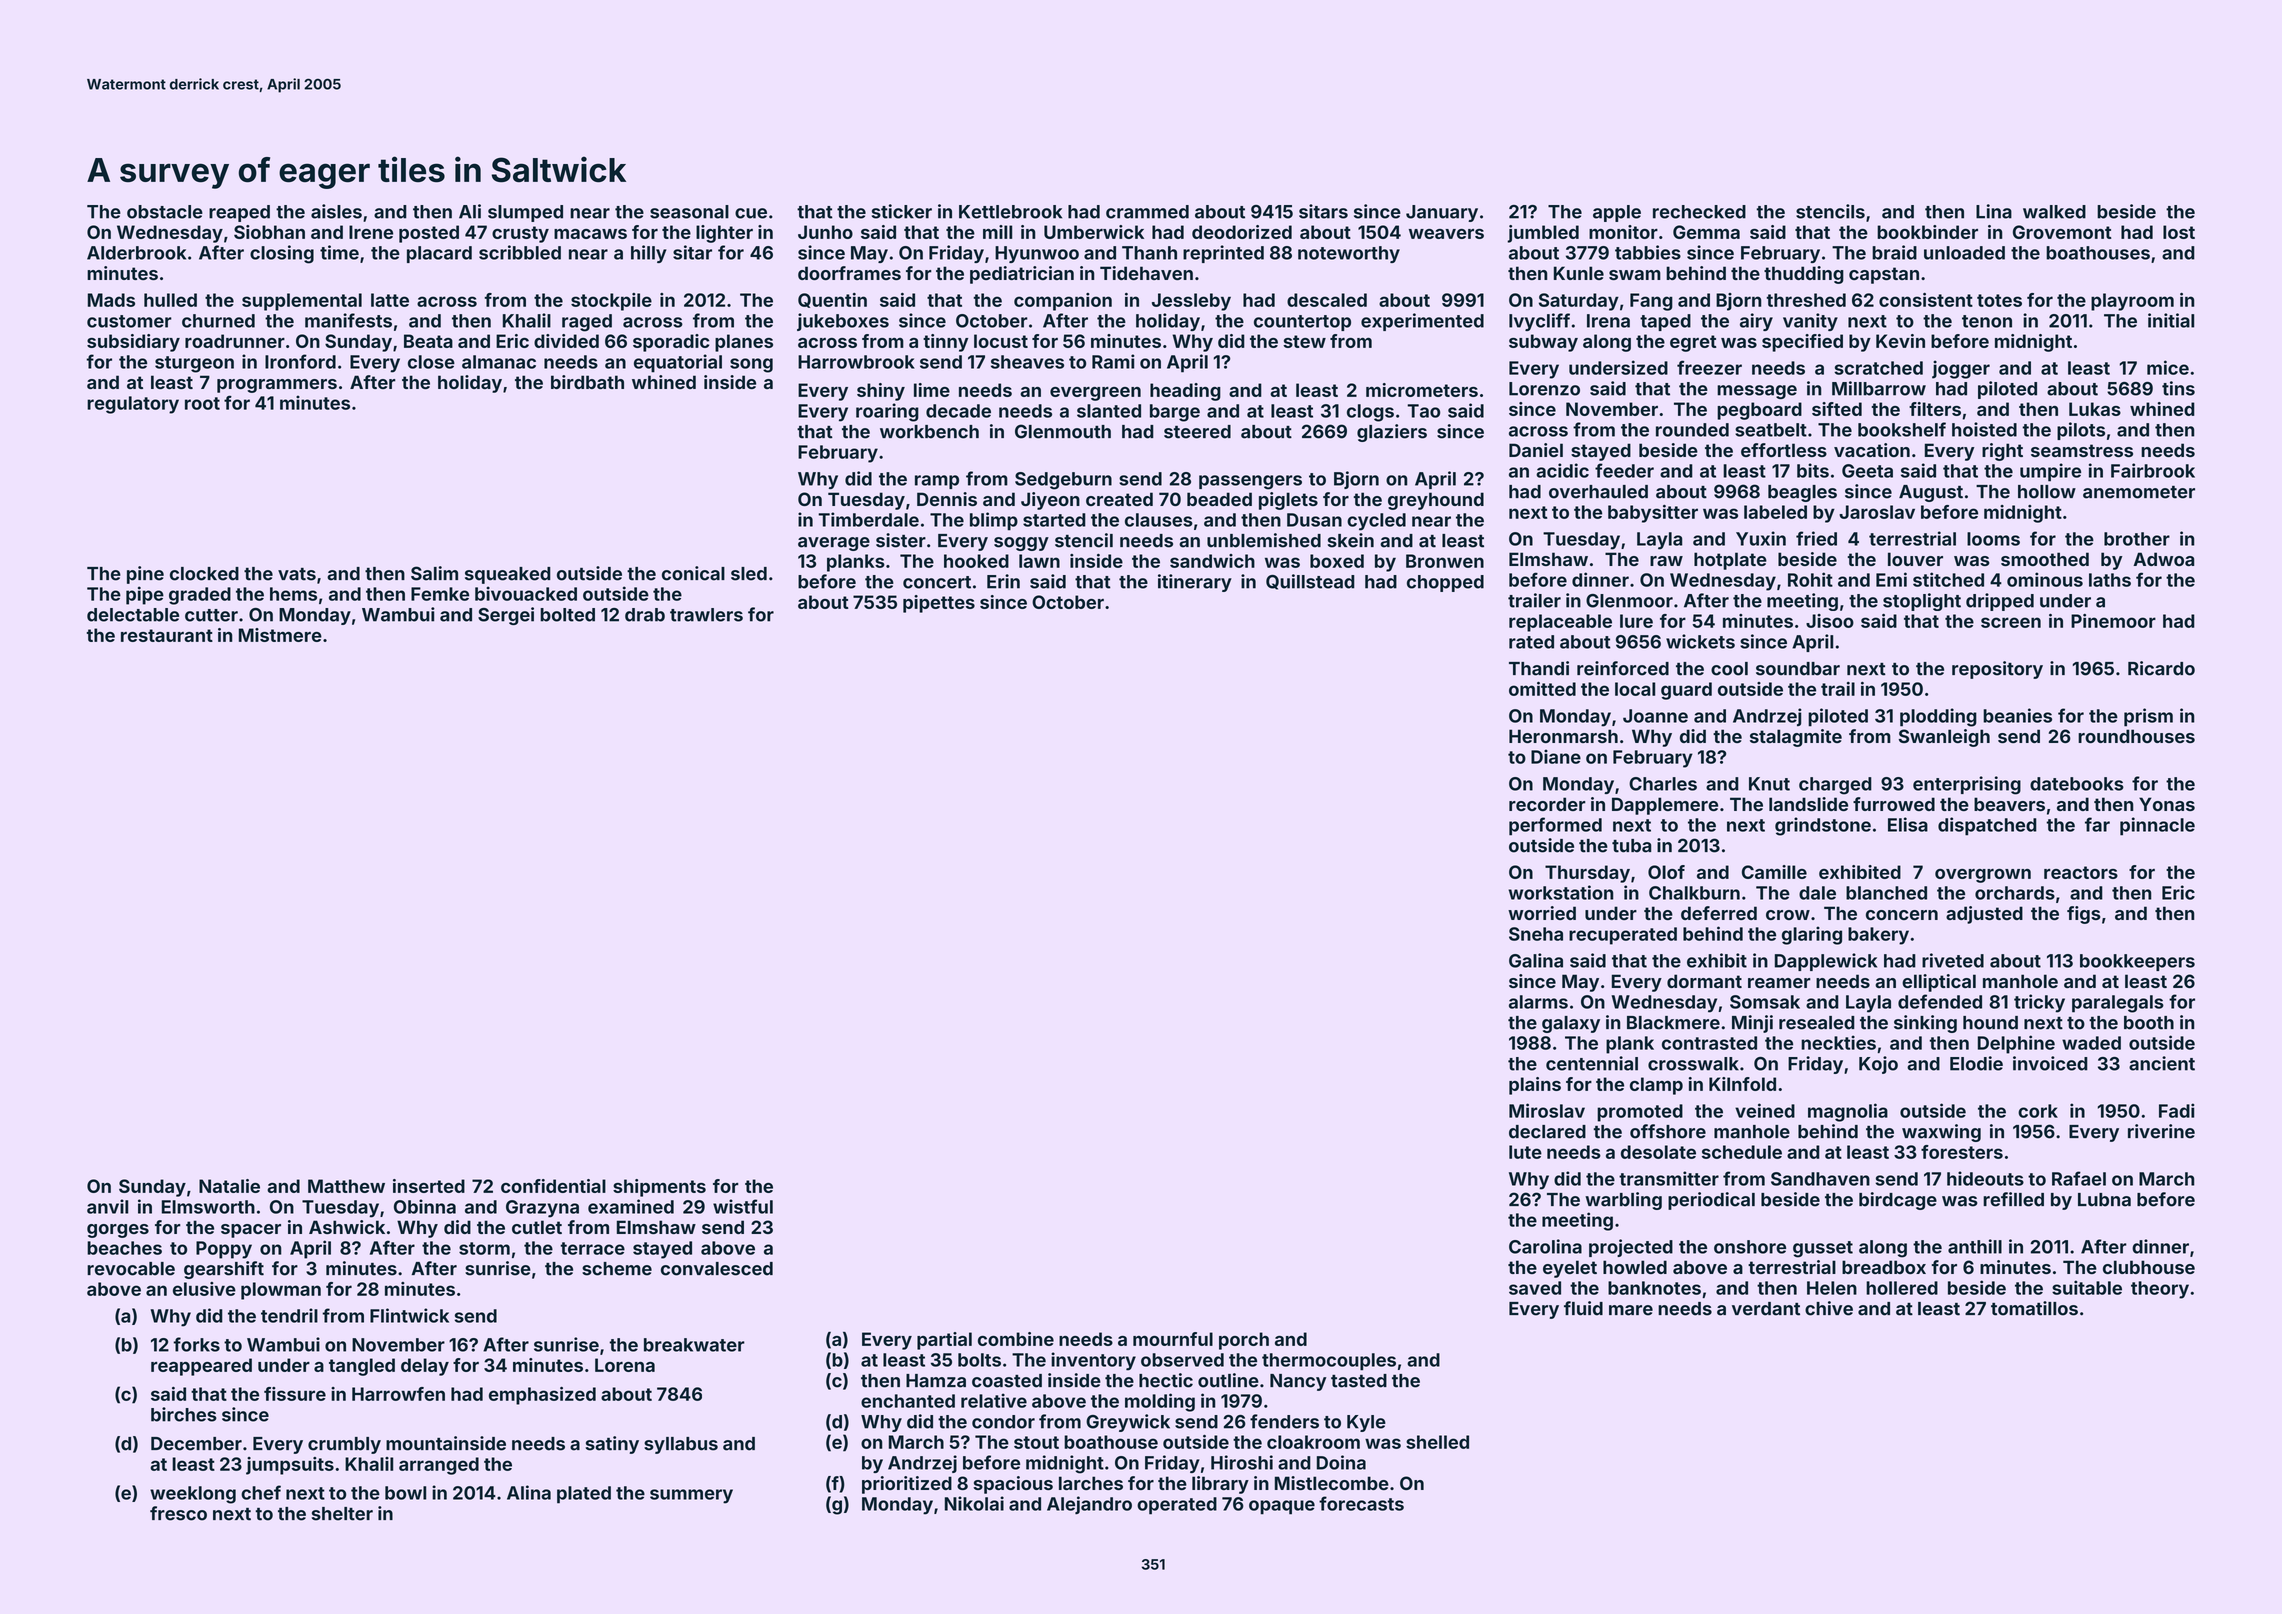  I want to click on roundhouses, so click(2136, 736).
